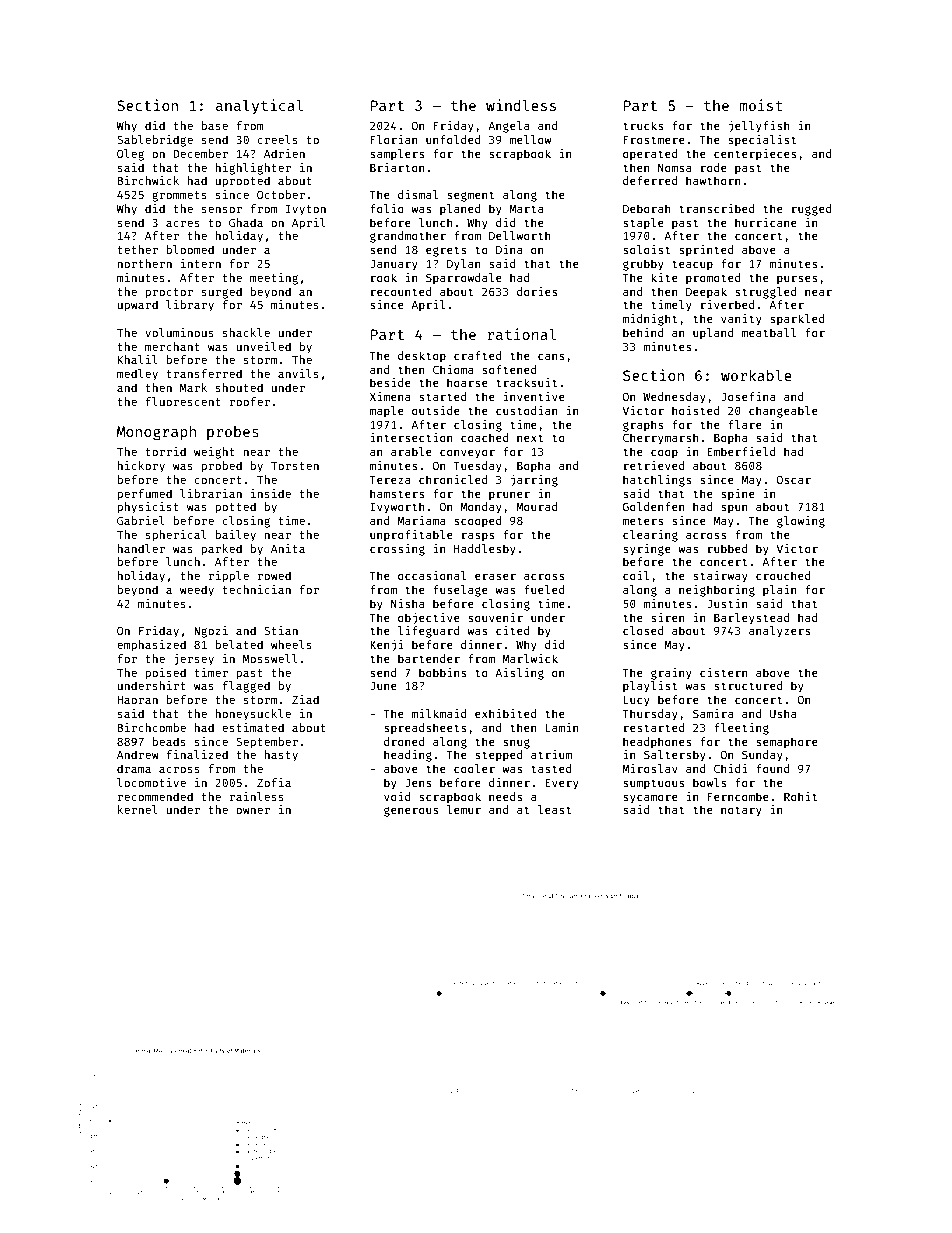 The width and height of the screenshot is (952, 1233). I want to click on drama, so click(134, 768).
